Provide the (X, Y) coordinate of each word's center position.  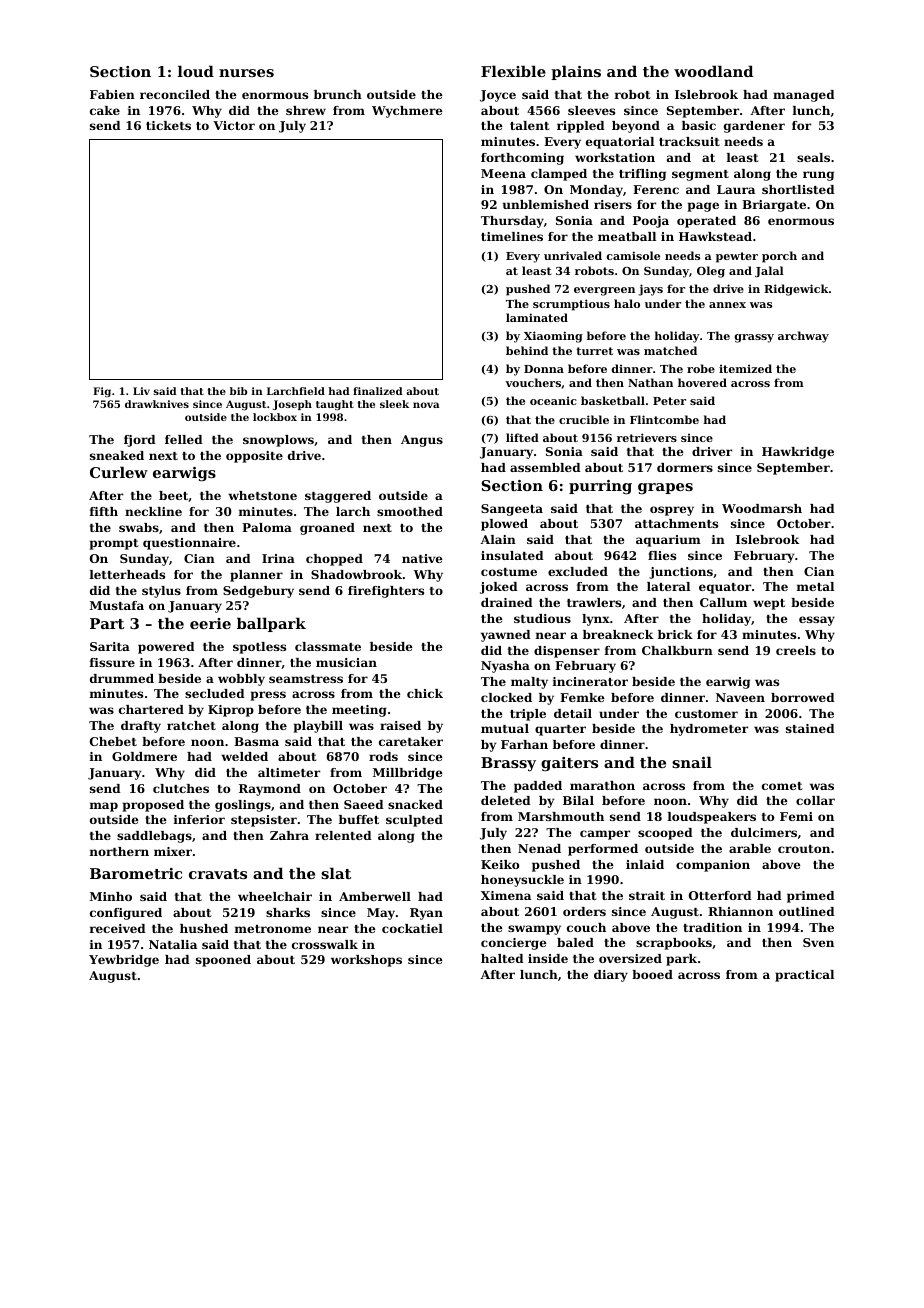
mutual (505, 728)
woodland (713, 71)
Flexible (513, 71)
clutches (181, 788)
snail (692, 762)
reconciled (175, 94)
